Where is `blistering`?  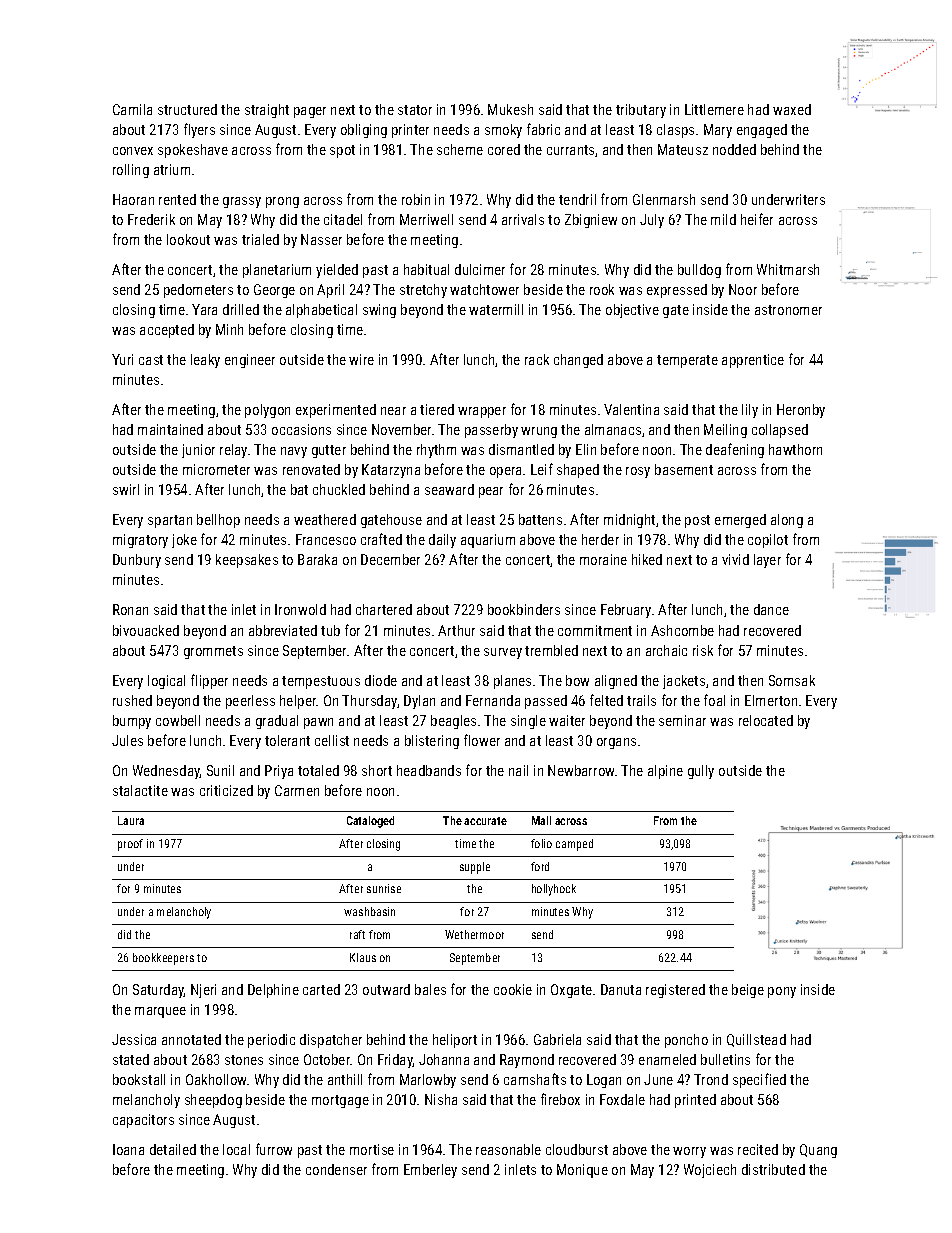 blistering is located at coordinates (432, 742).
